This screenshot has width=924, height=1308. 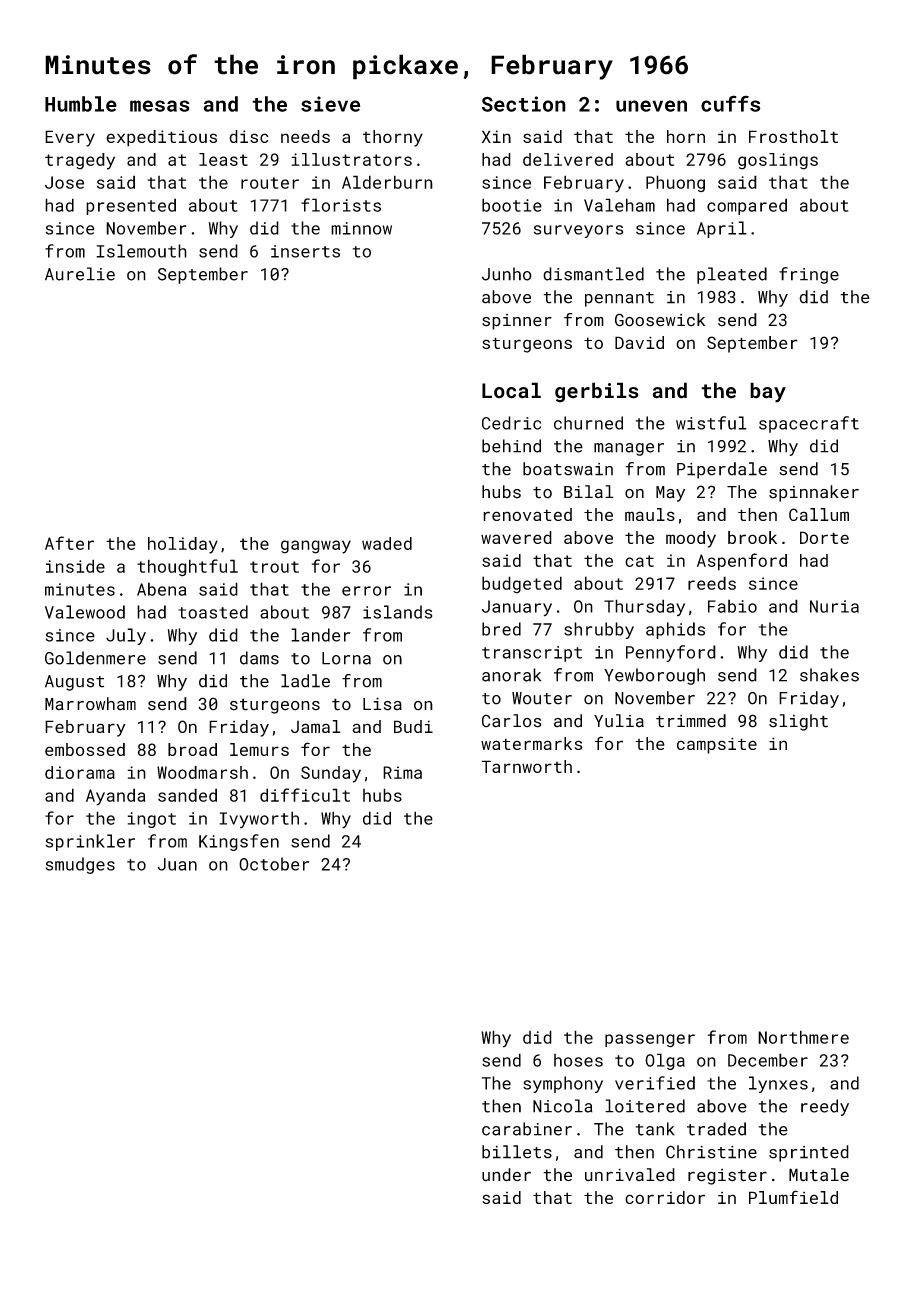 I want to click on Frostholt, so click(x=793, y=136).
